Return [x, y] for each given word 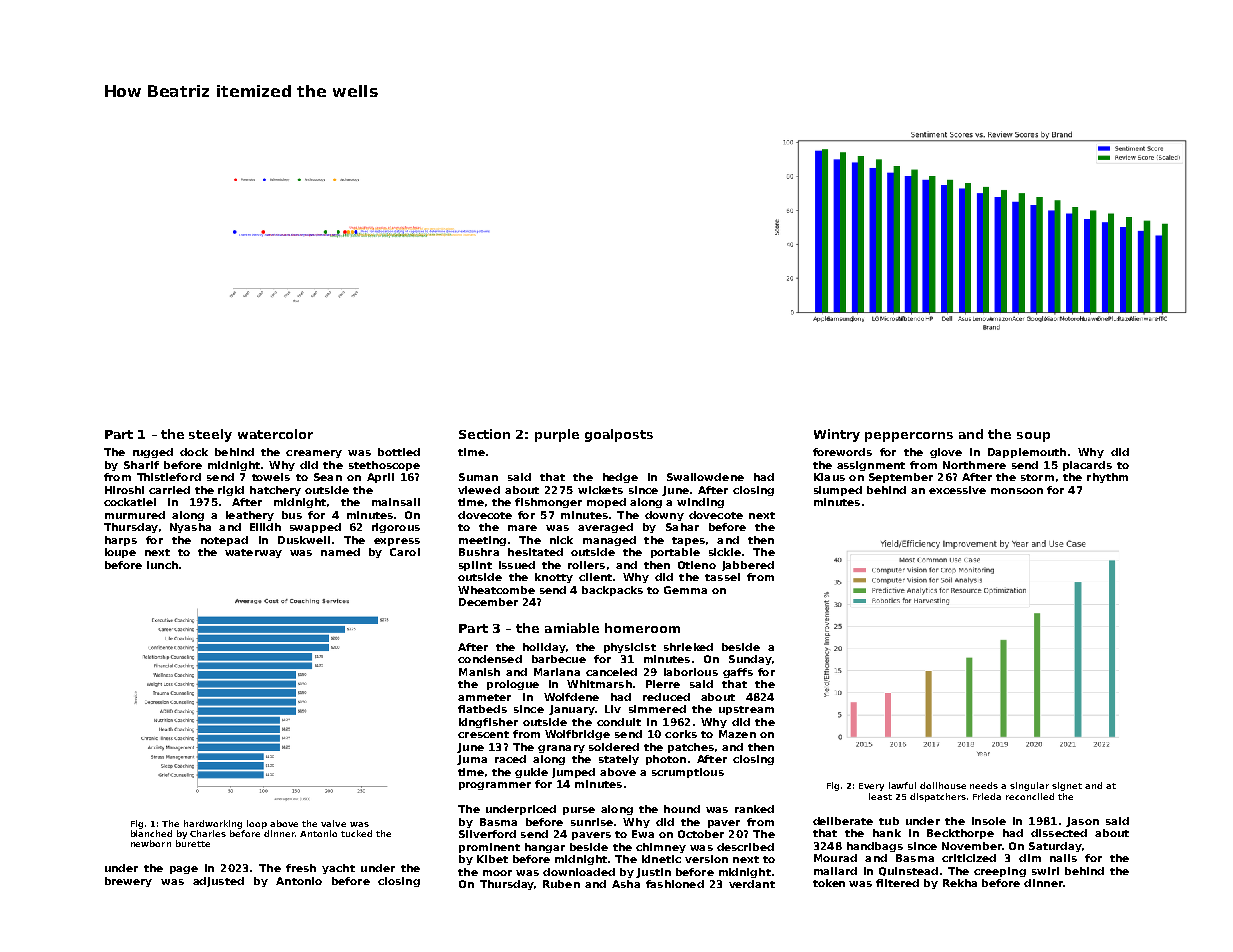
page [184, 870]
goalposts [619, 435]
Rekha [960, 883]
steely [210, 435]
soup [1033, 437]
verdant [752, 884]
